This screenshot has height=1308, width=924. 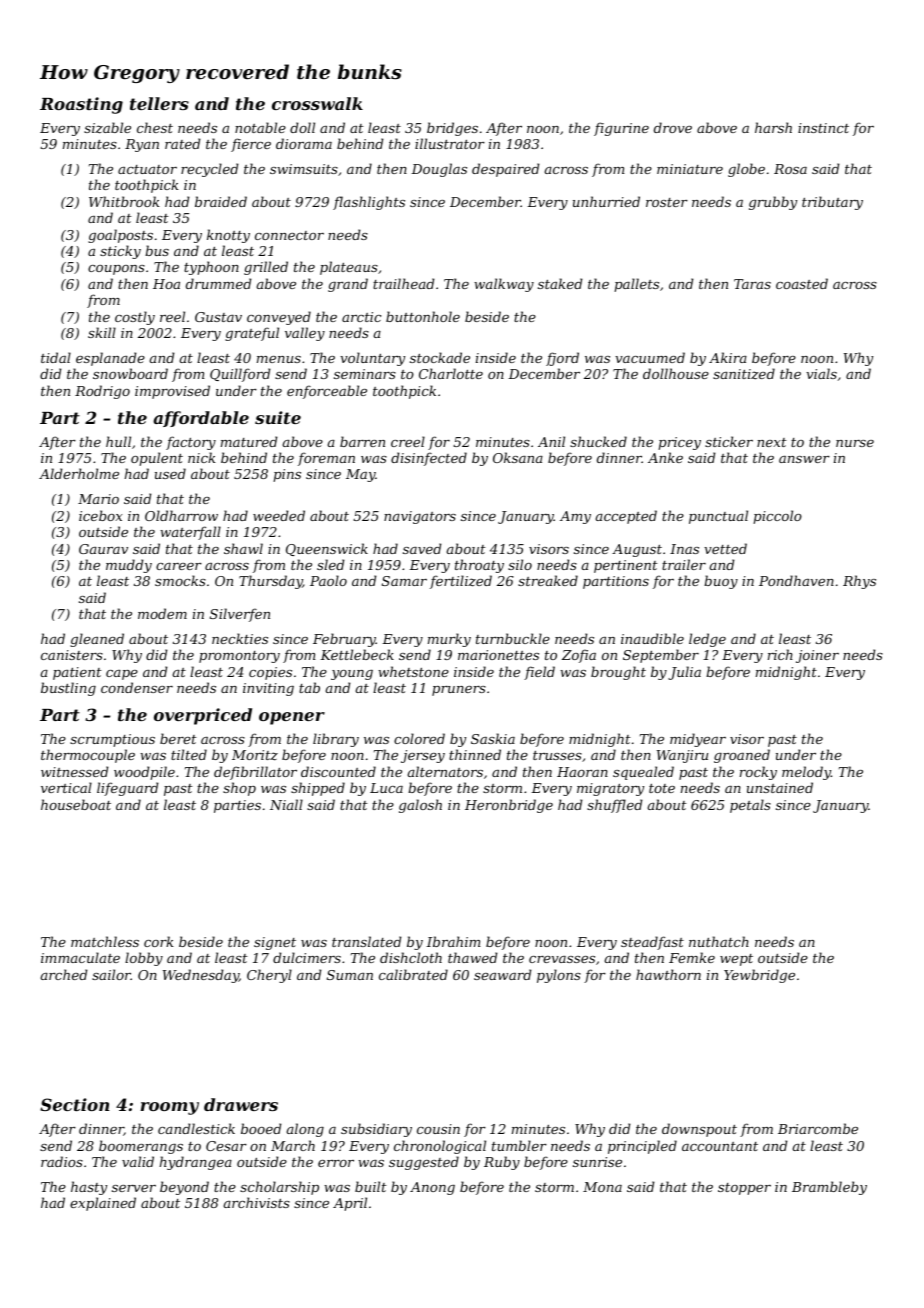 What do you see at coordinates (243, 548) in the screenshot?
I see `shawl` at bounding box center [243, 548].
